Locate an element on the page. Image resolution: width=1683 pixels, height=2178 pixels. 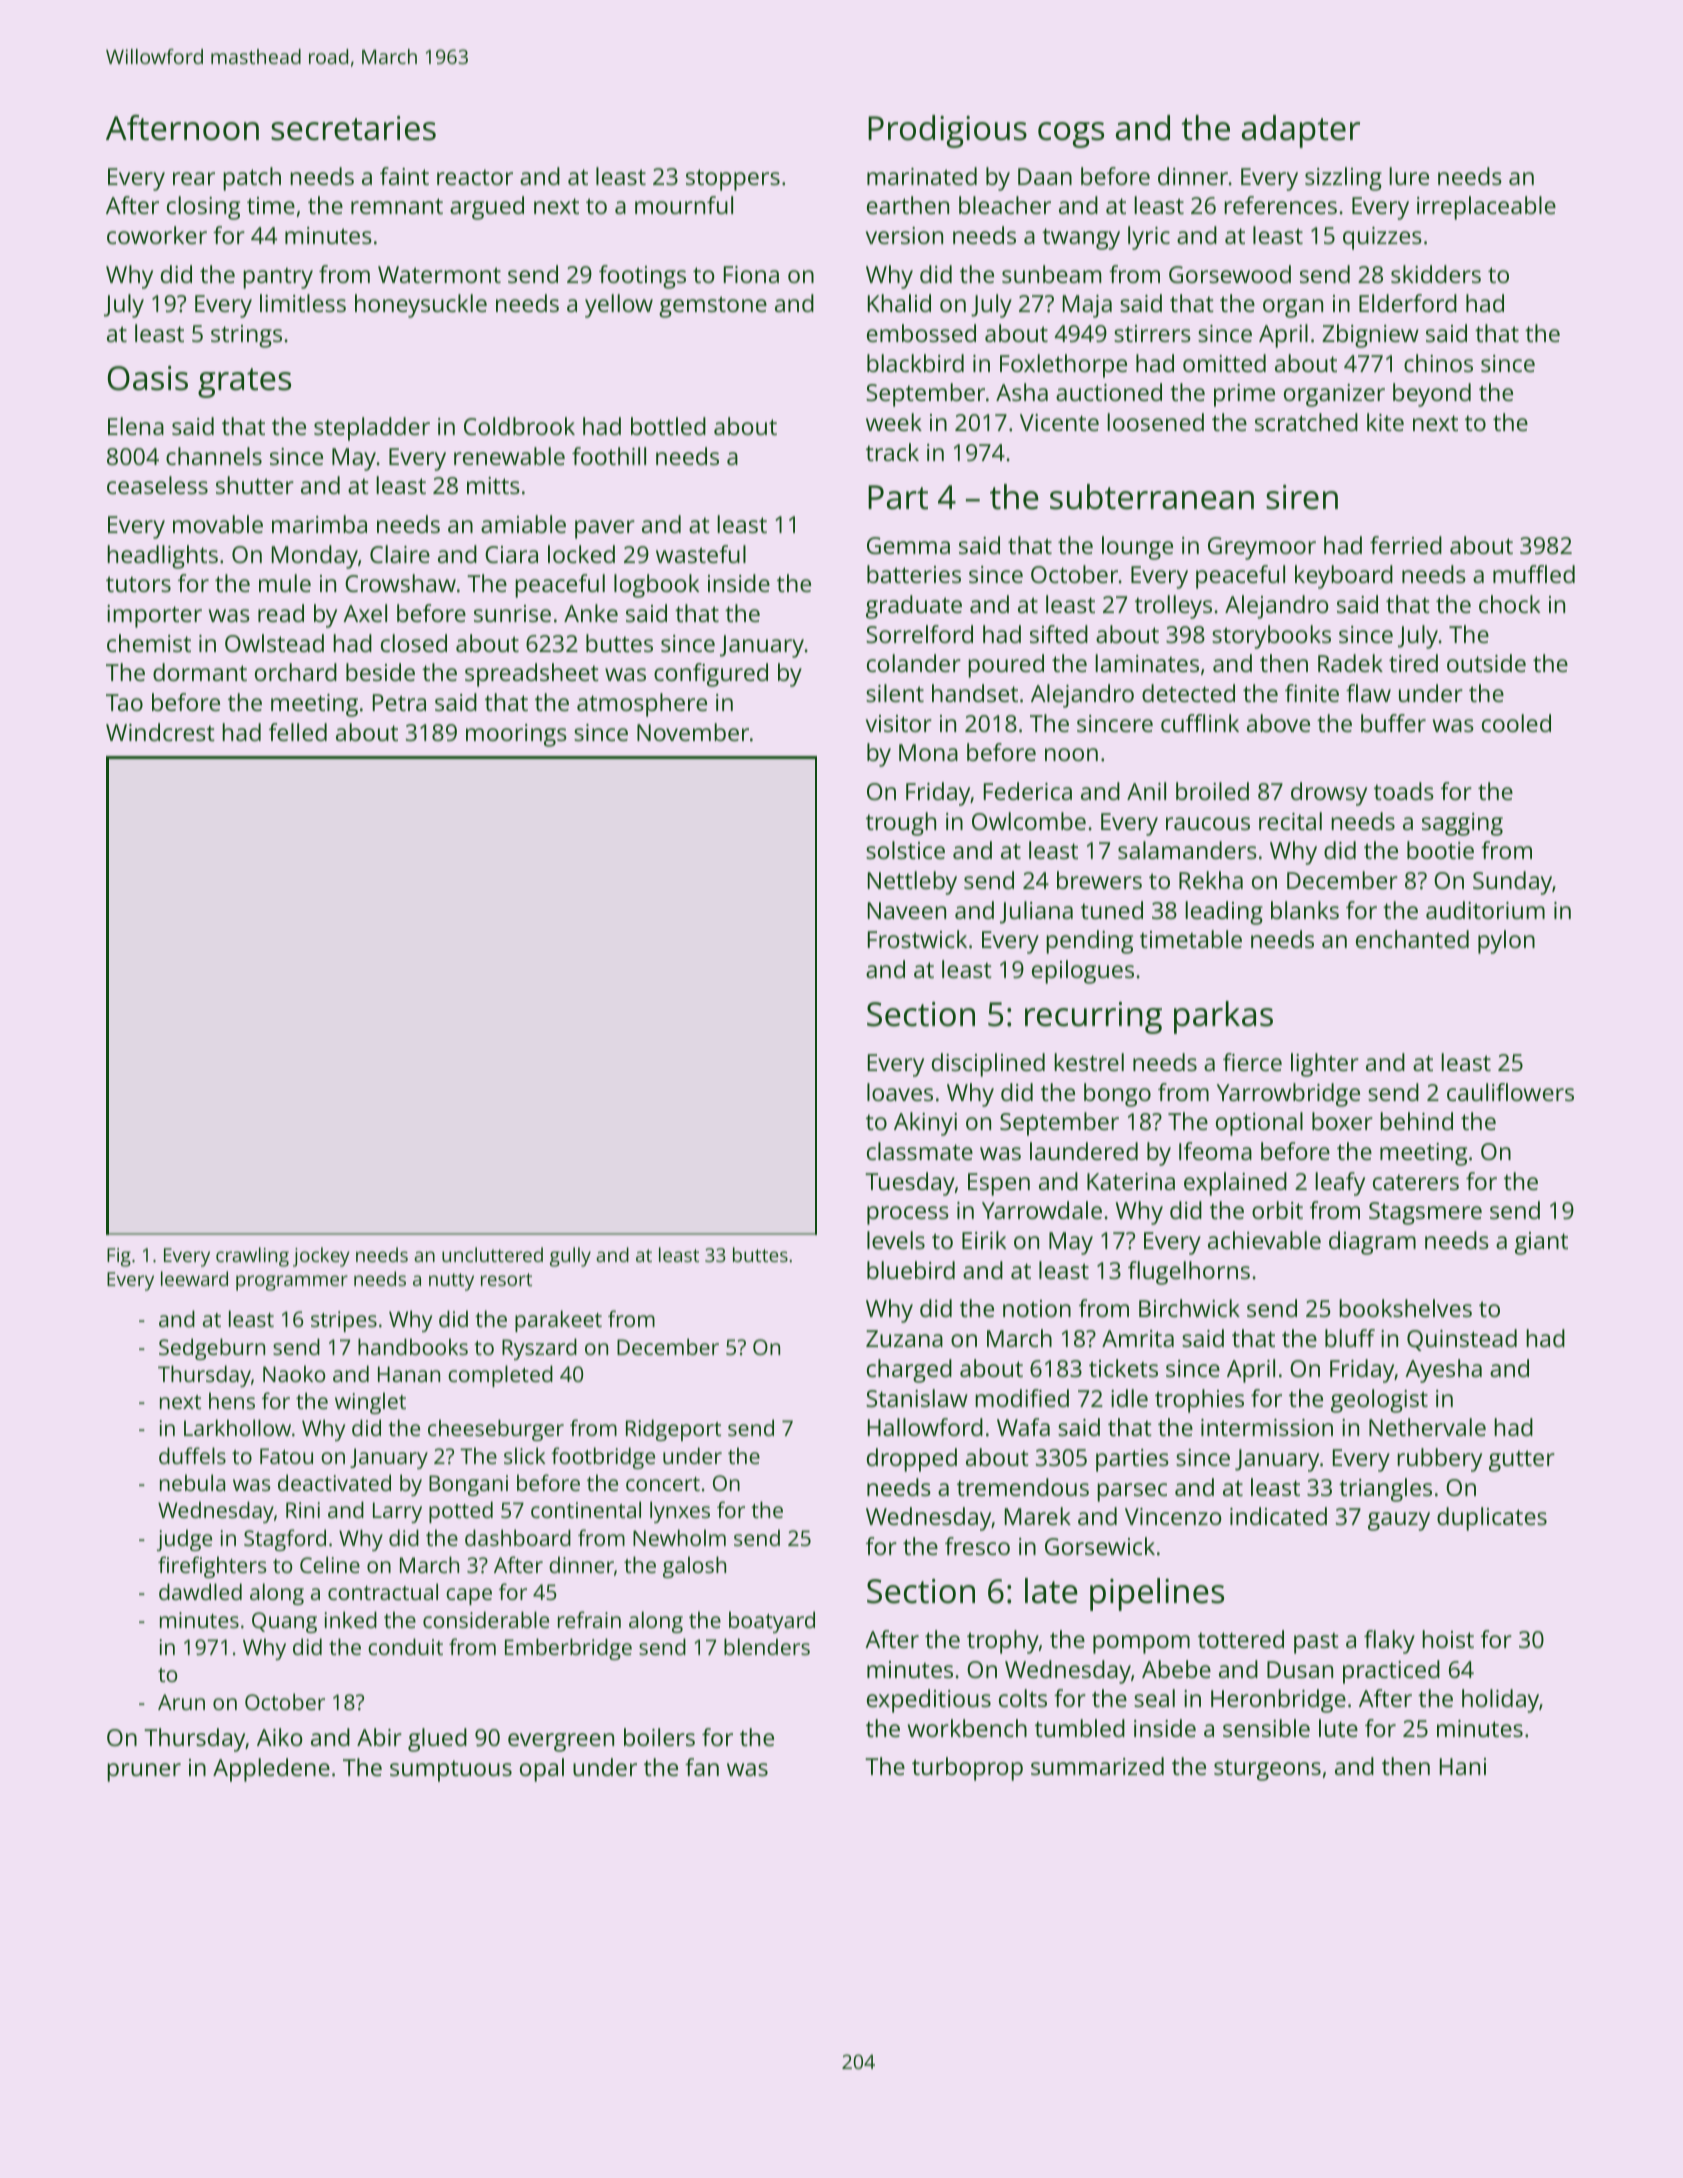
Abir is located at coordinates (379, 1737).
